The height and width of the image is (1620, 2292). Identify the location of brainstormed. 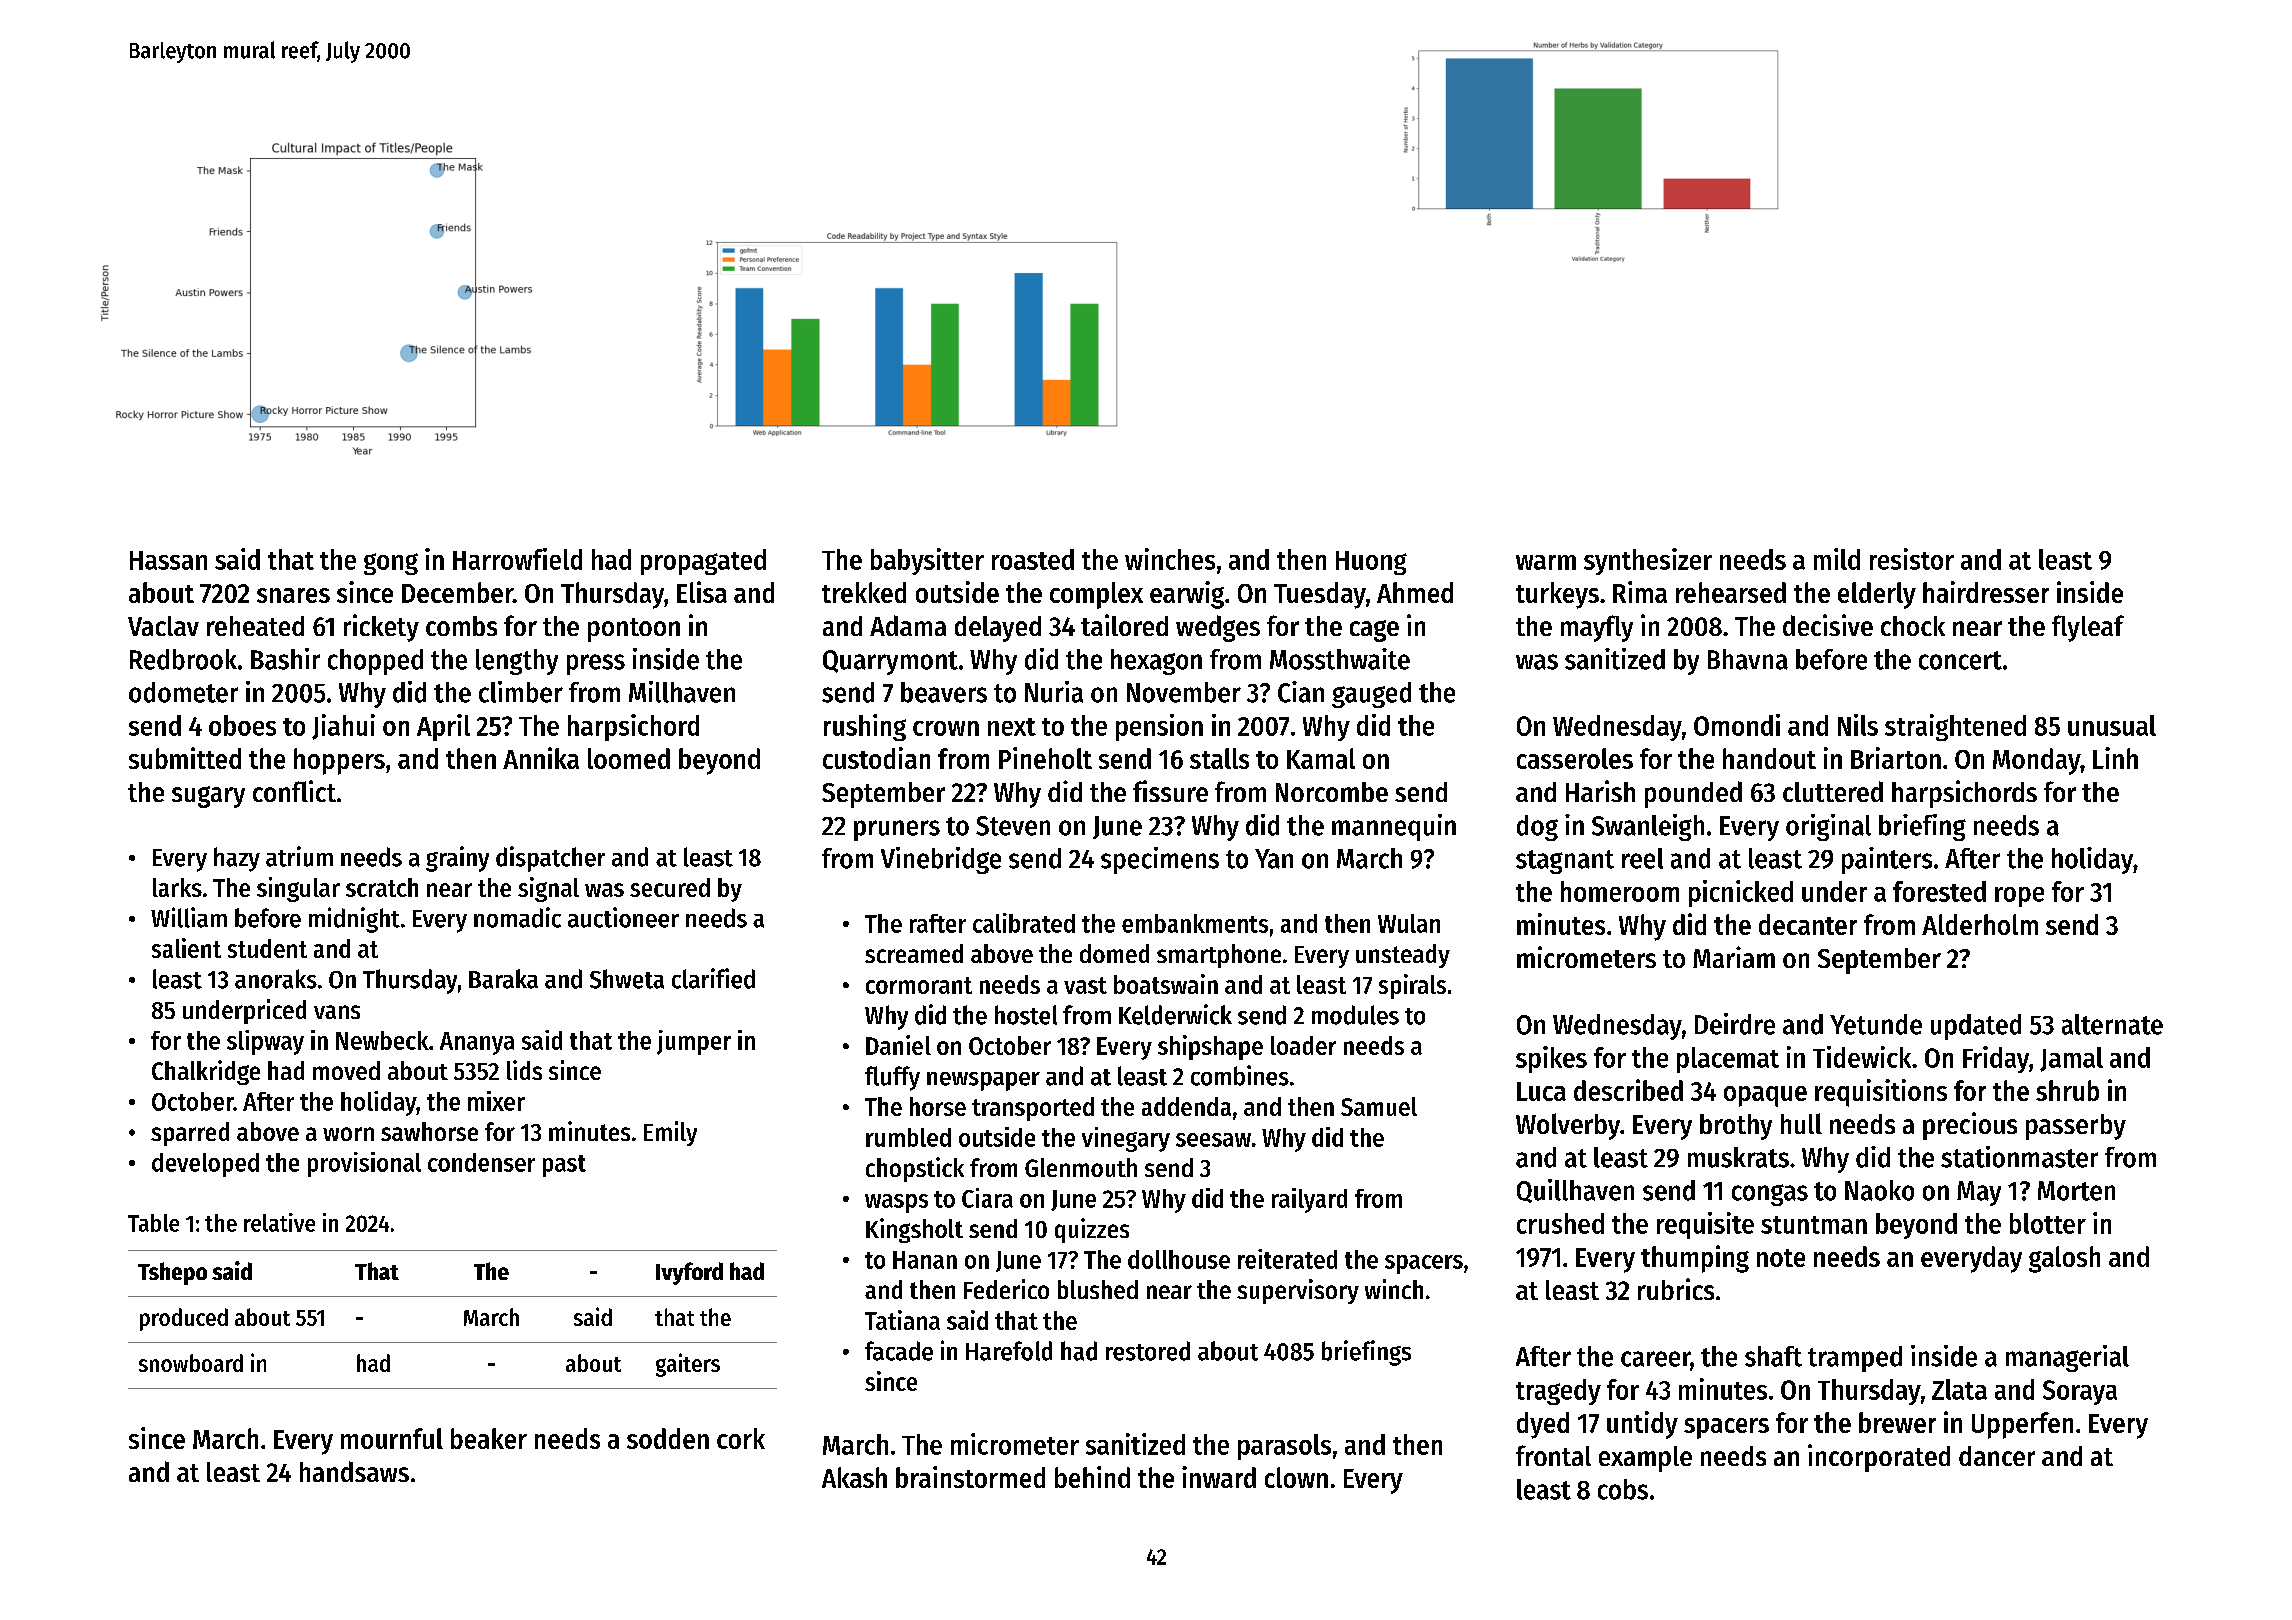
(970, 1477).
